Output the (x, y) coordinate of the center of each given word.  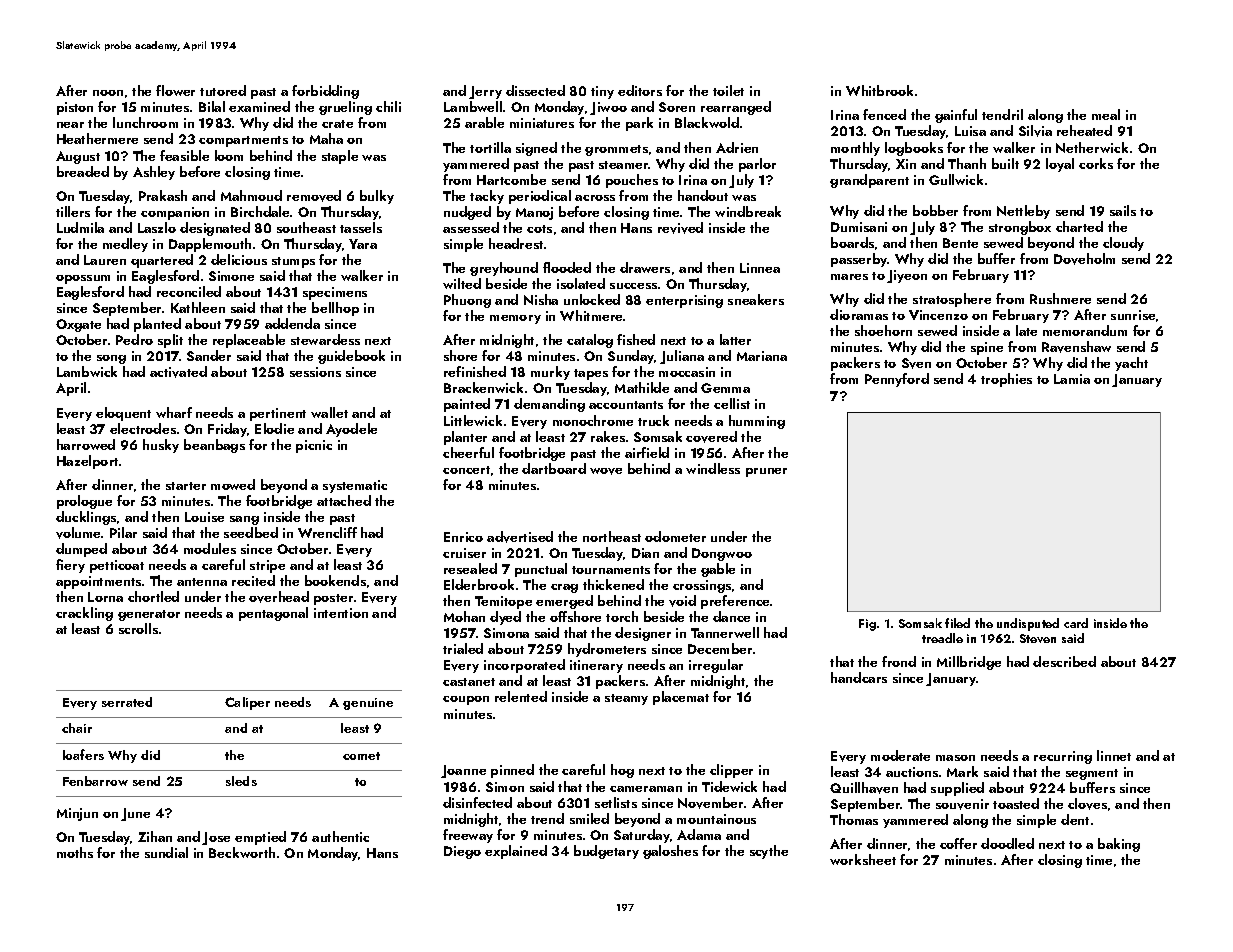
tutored (223, 90)
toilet (728, 90)
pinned (512, 771)
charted (1079, 226)
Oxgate (78, 325)
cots (539, 229)
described (1064, 661)
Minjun (77, 814)
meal (1106, 114)
